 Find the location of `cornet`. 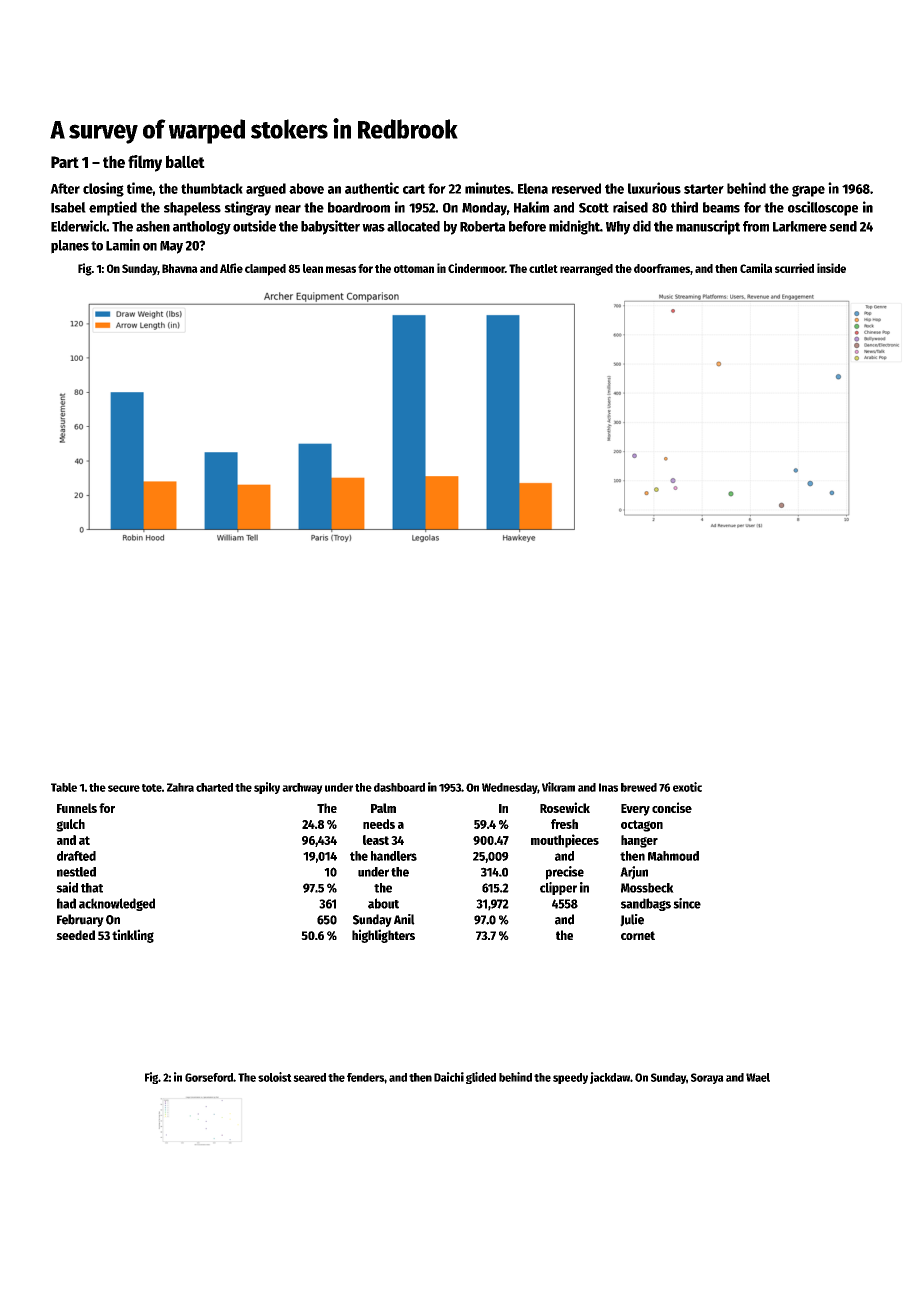

cornet is located at coordinates (638, 935).
